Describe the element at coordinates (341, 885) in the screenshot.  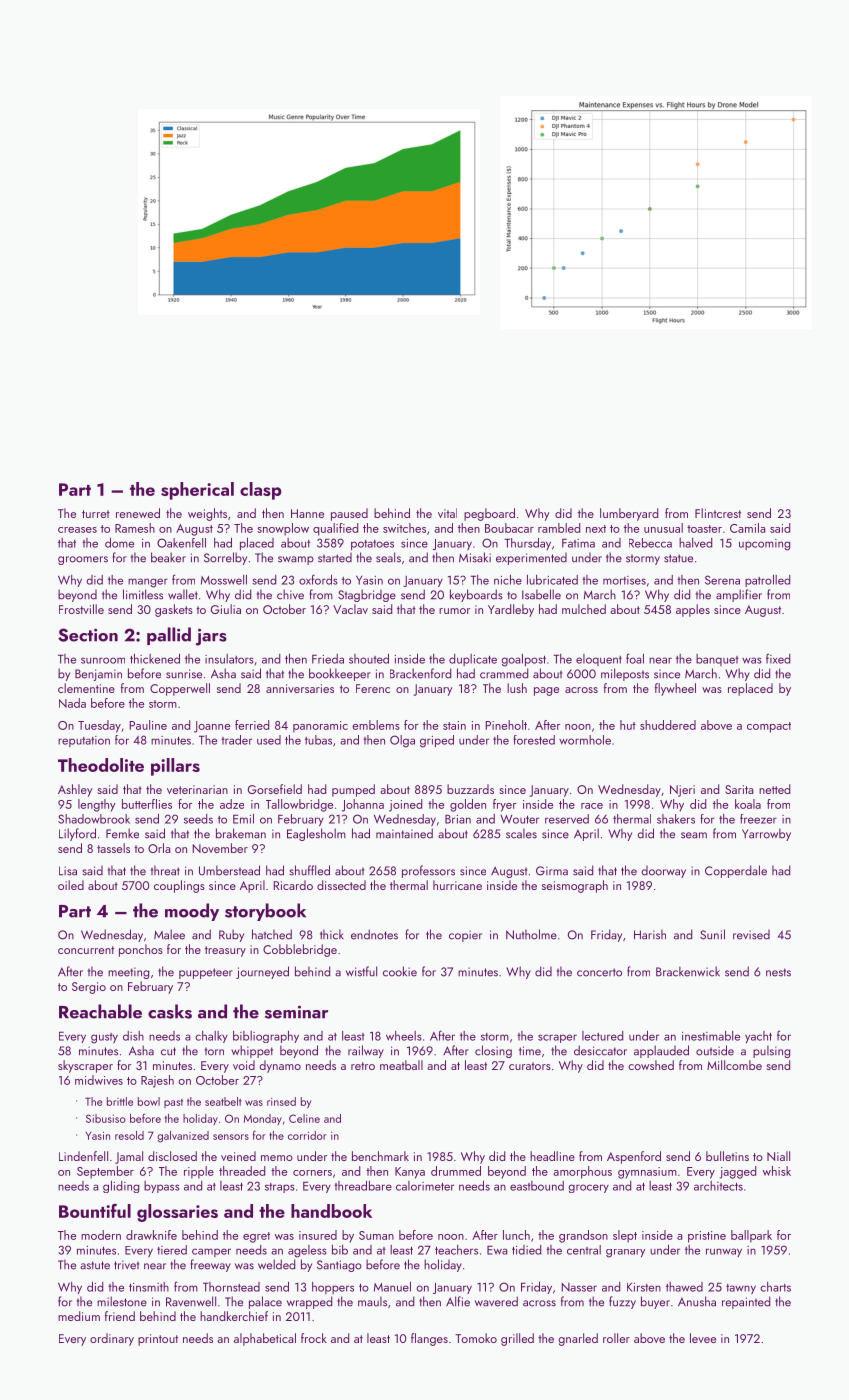
I see `dissected` at that location.
